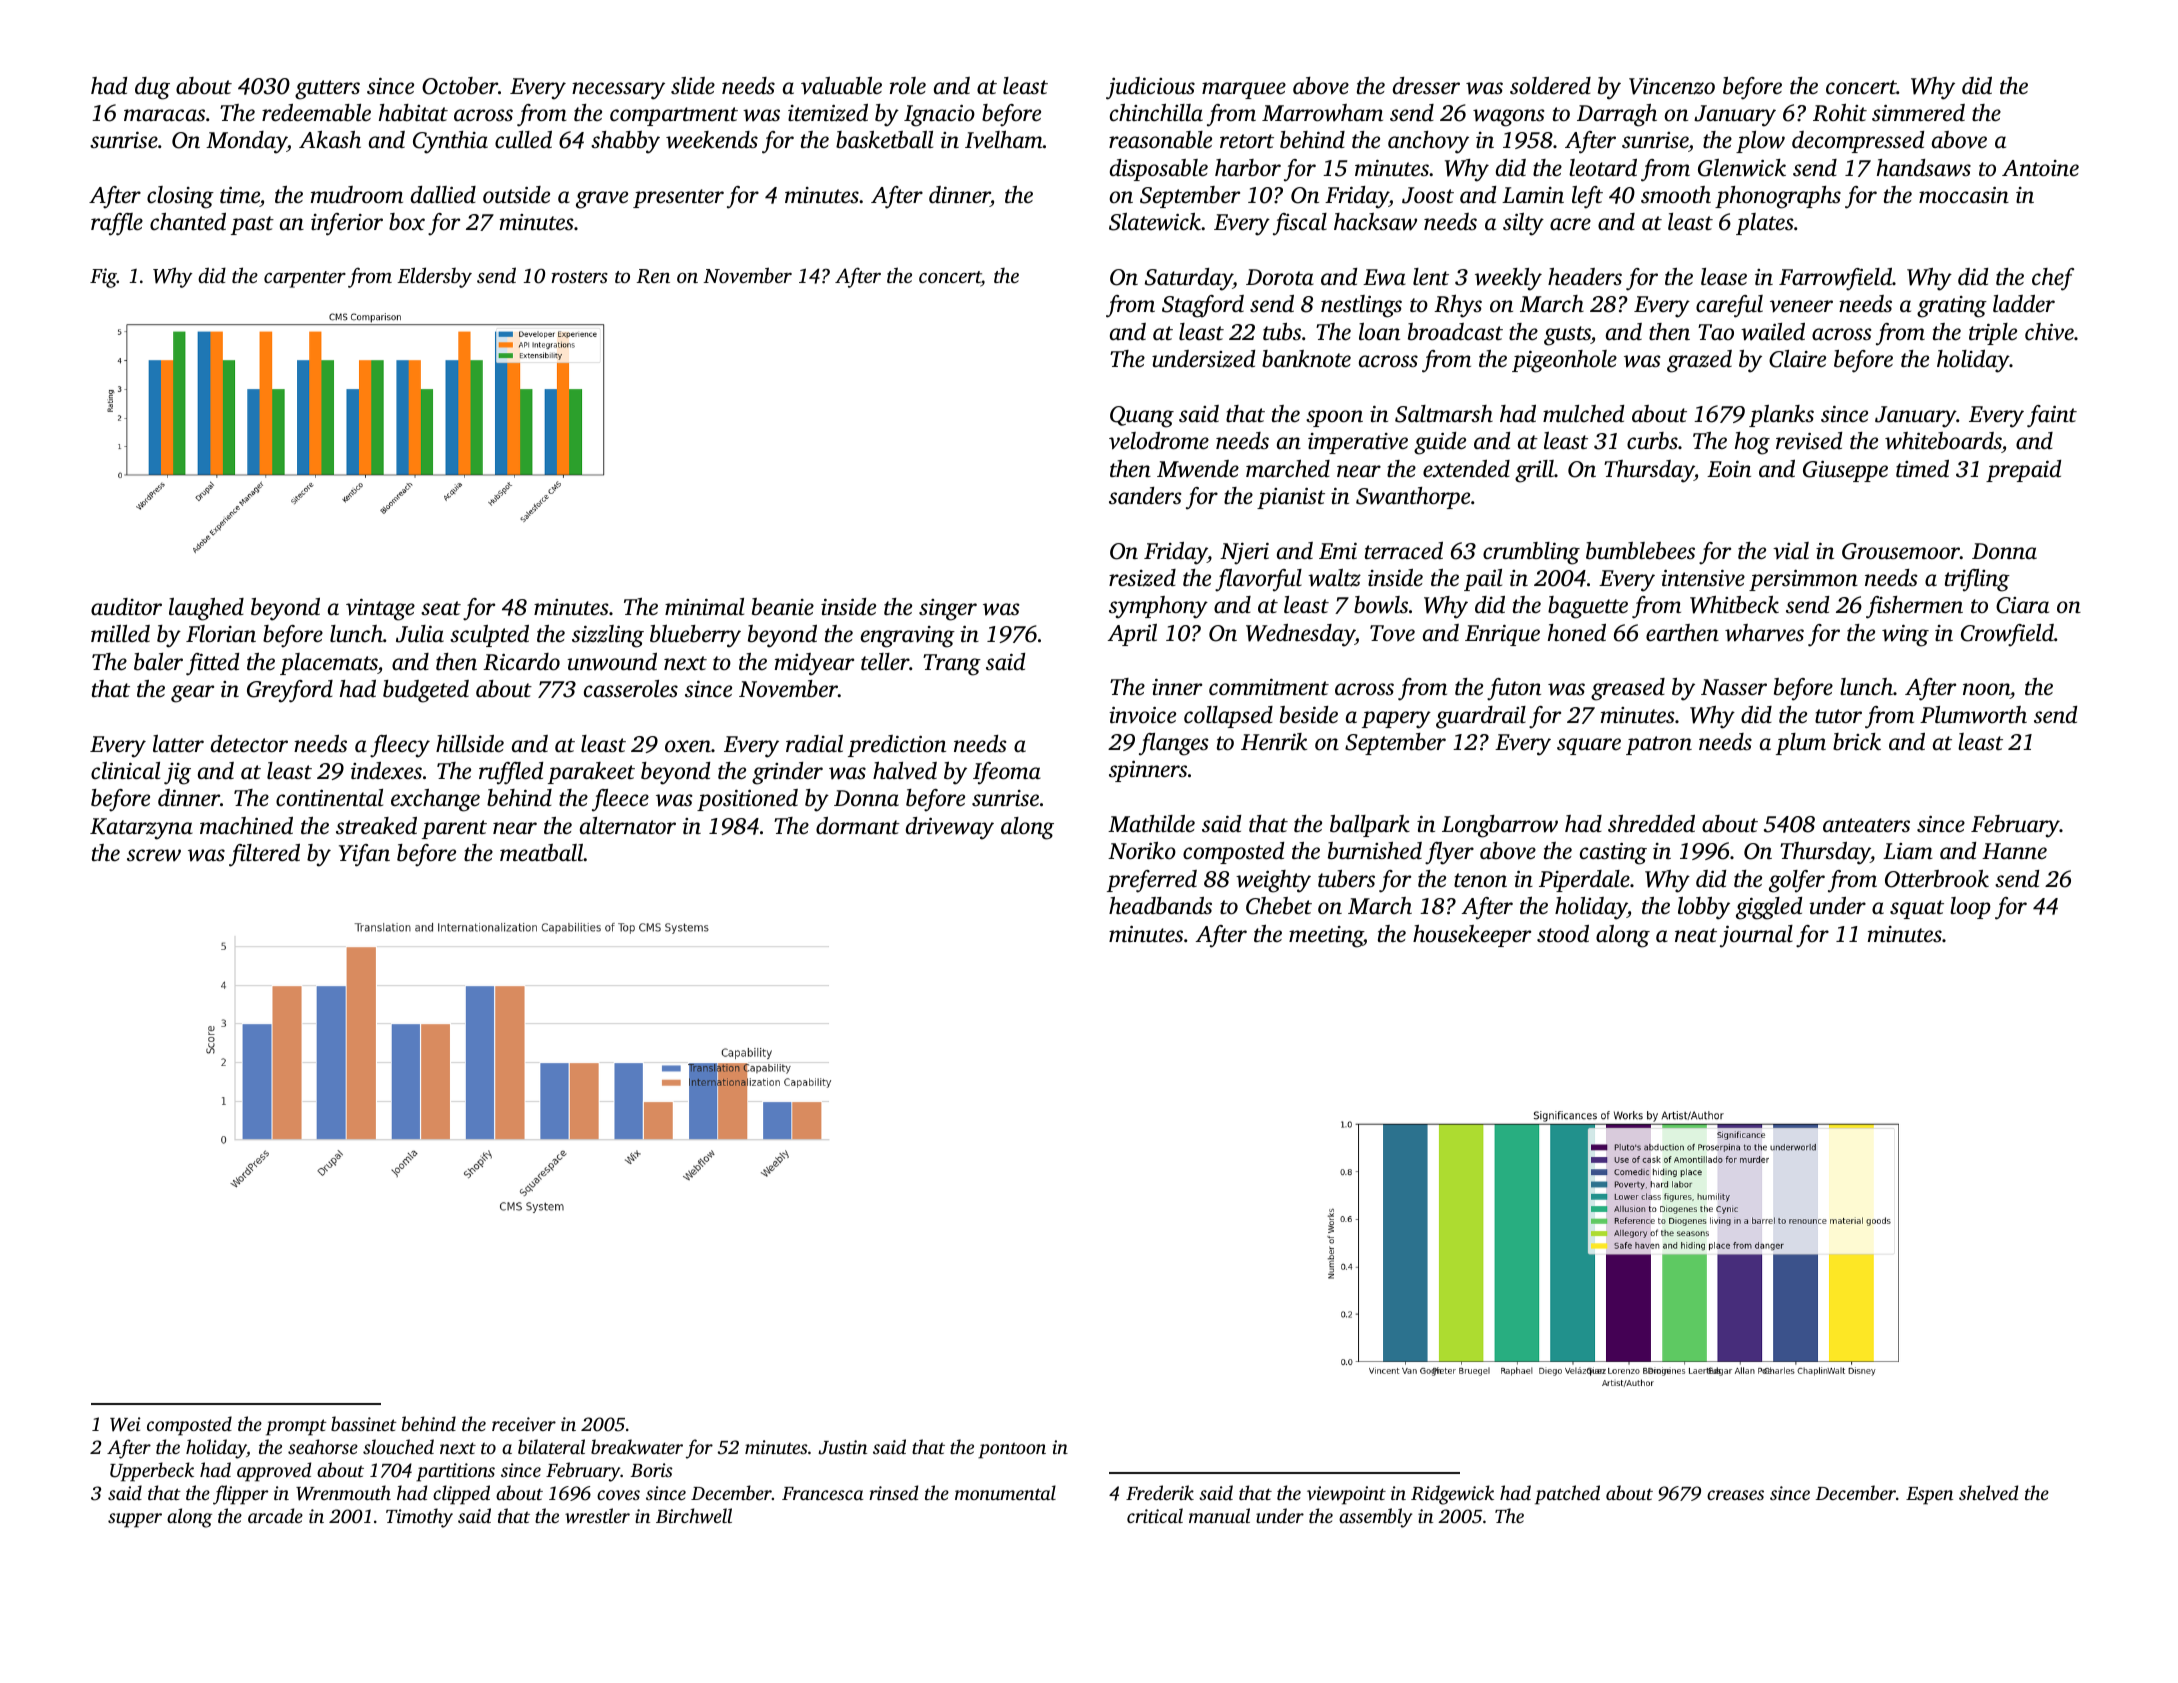 This document has width=2178, height=1683. What do you see at coordinates (1160, 906) in the document?
I see `headbands` at bounding box center [1160, 906].
